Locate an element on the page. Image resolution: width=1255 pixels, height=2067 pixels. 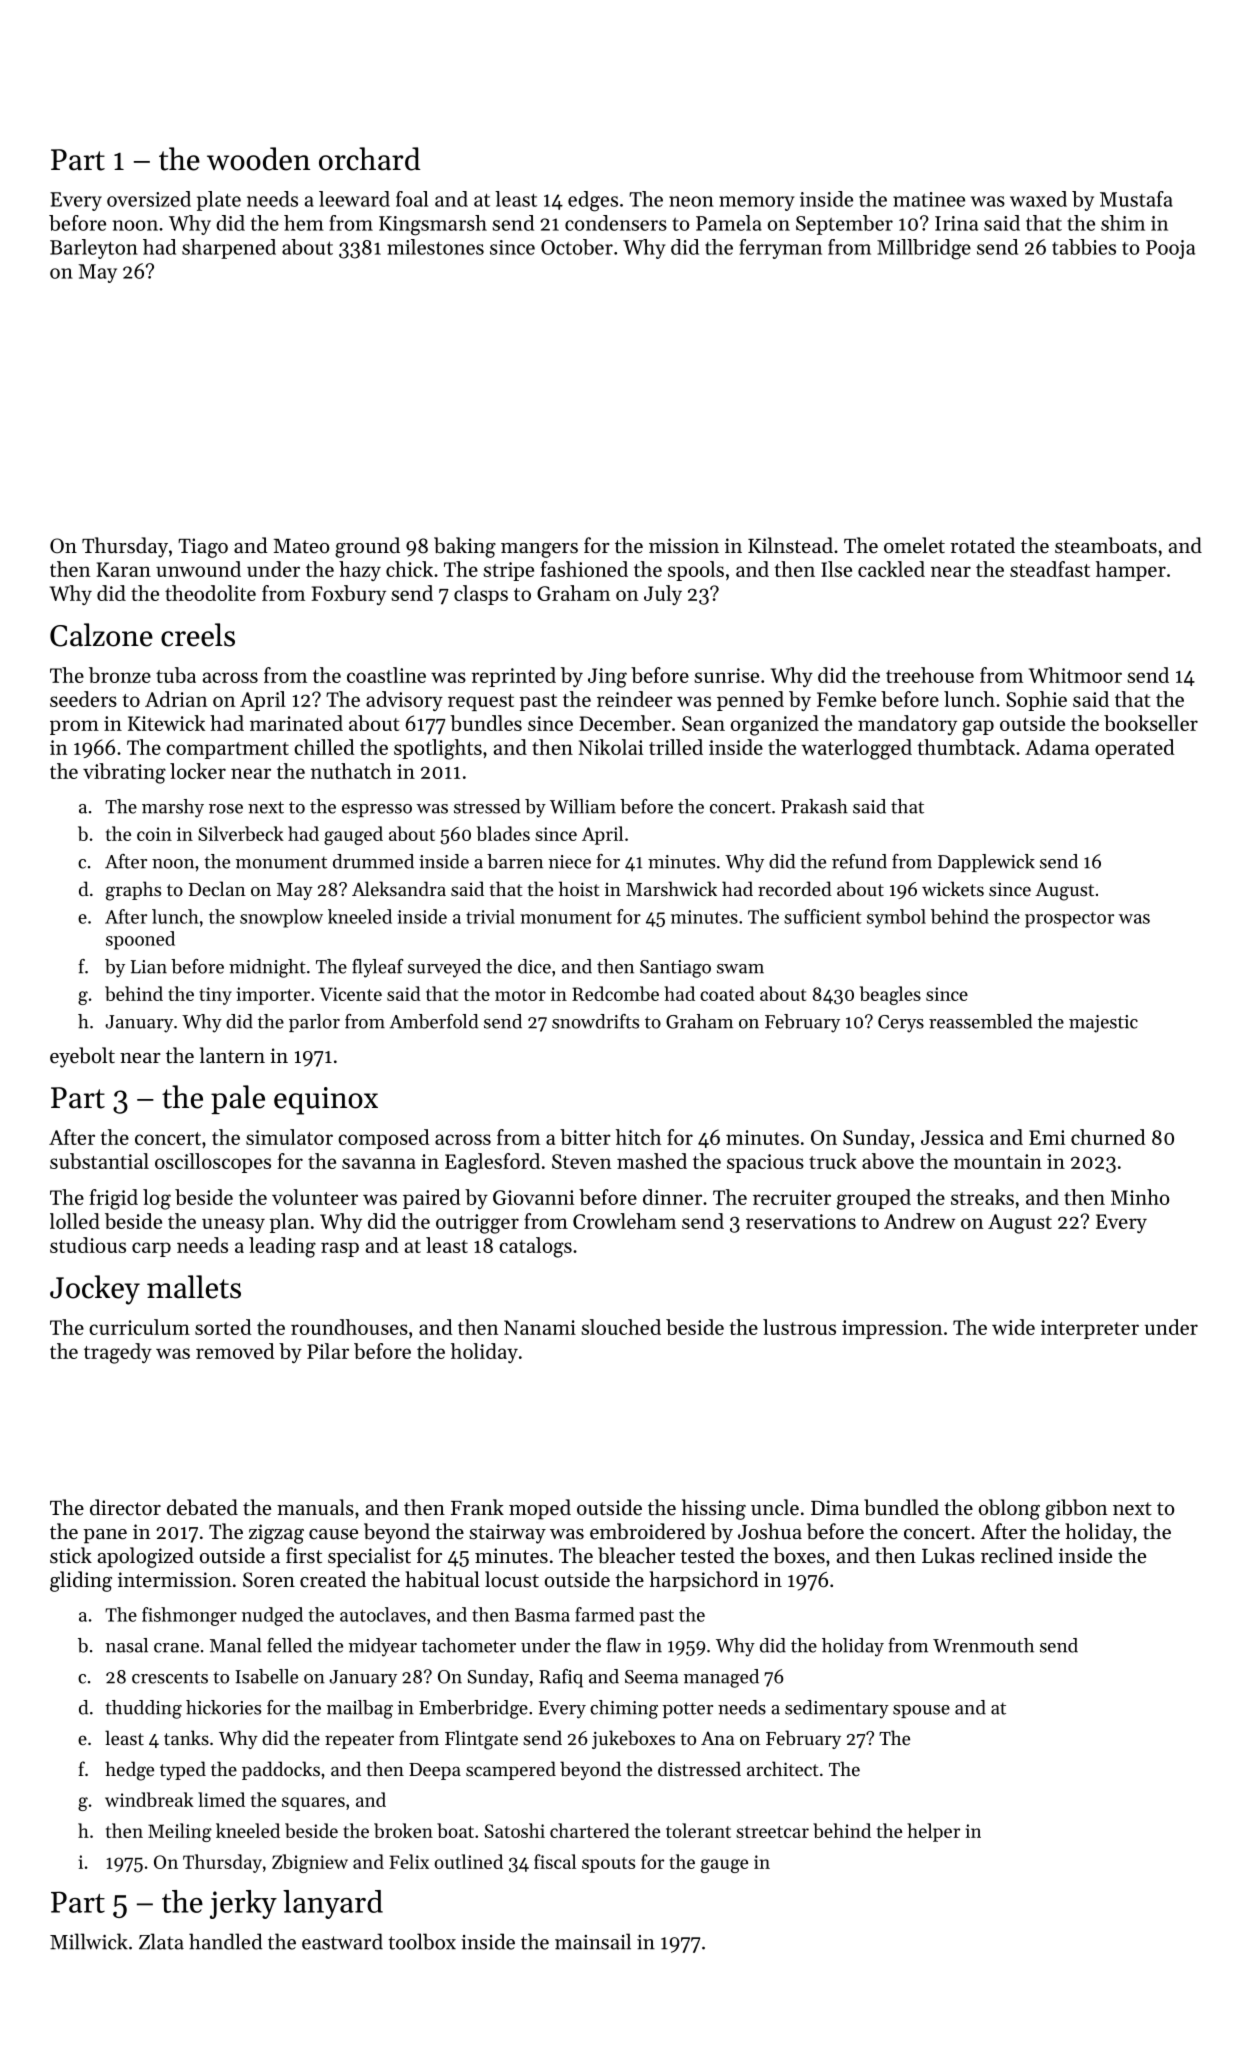
Millbridge is located at coordinates (924, 249).
